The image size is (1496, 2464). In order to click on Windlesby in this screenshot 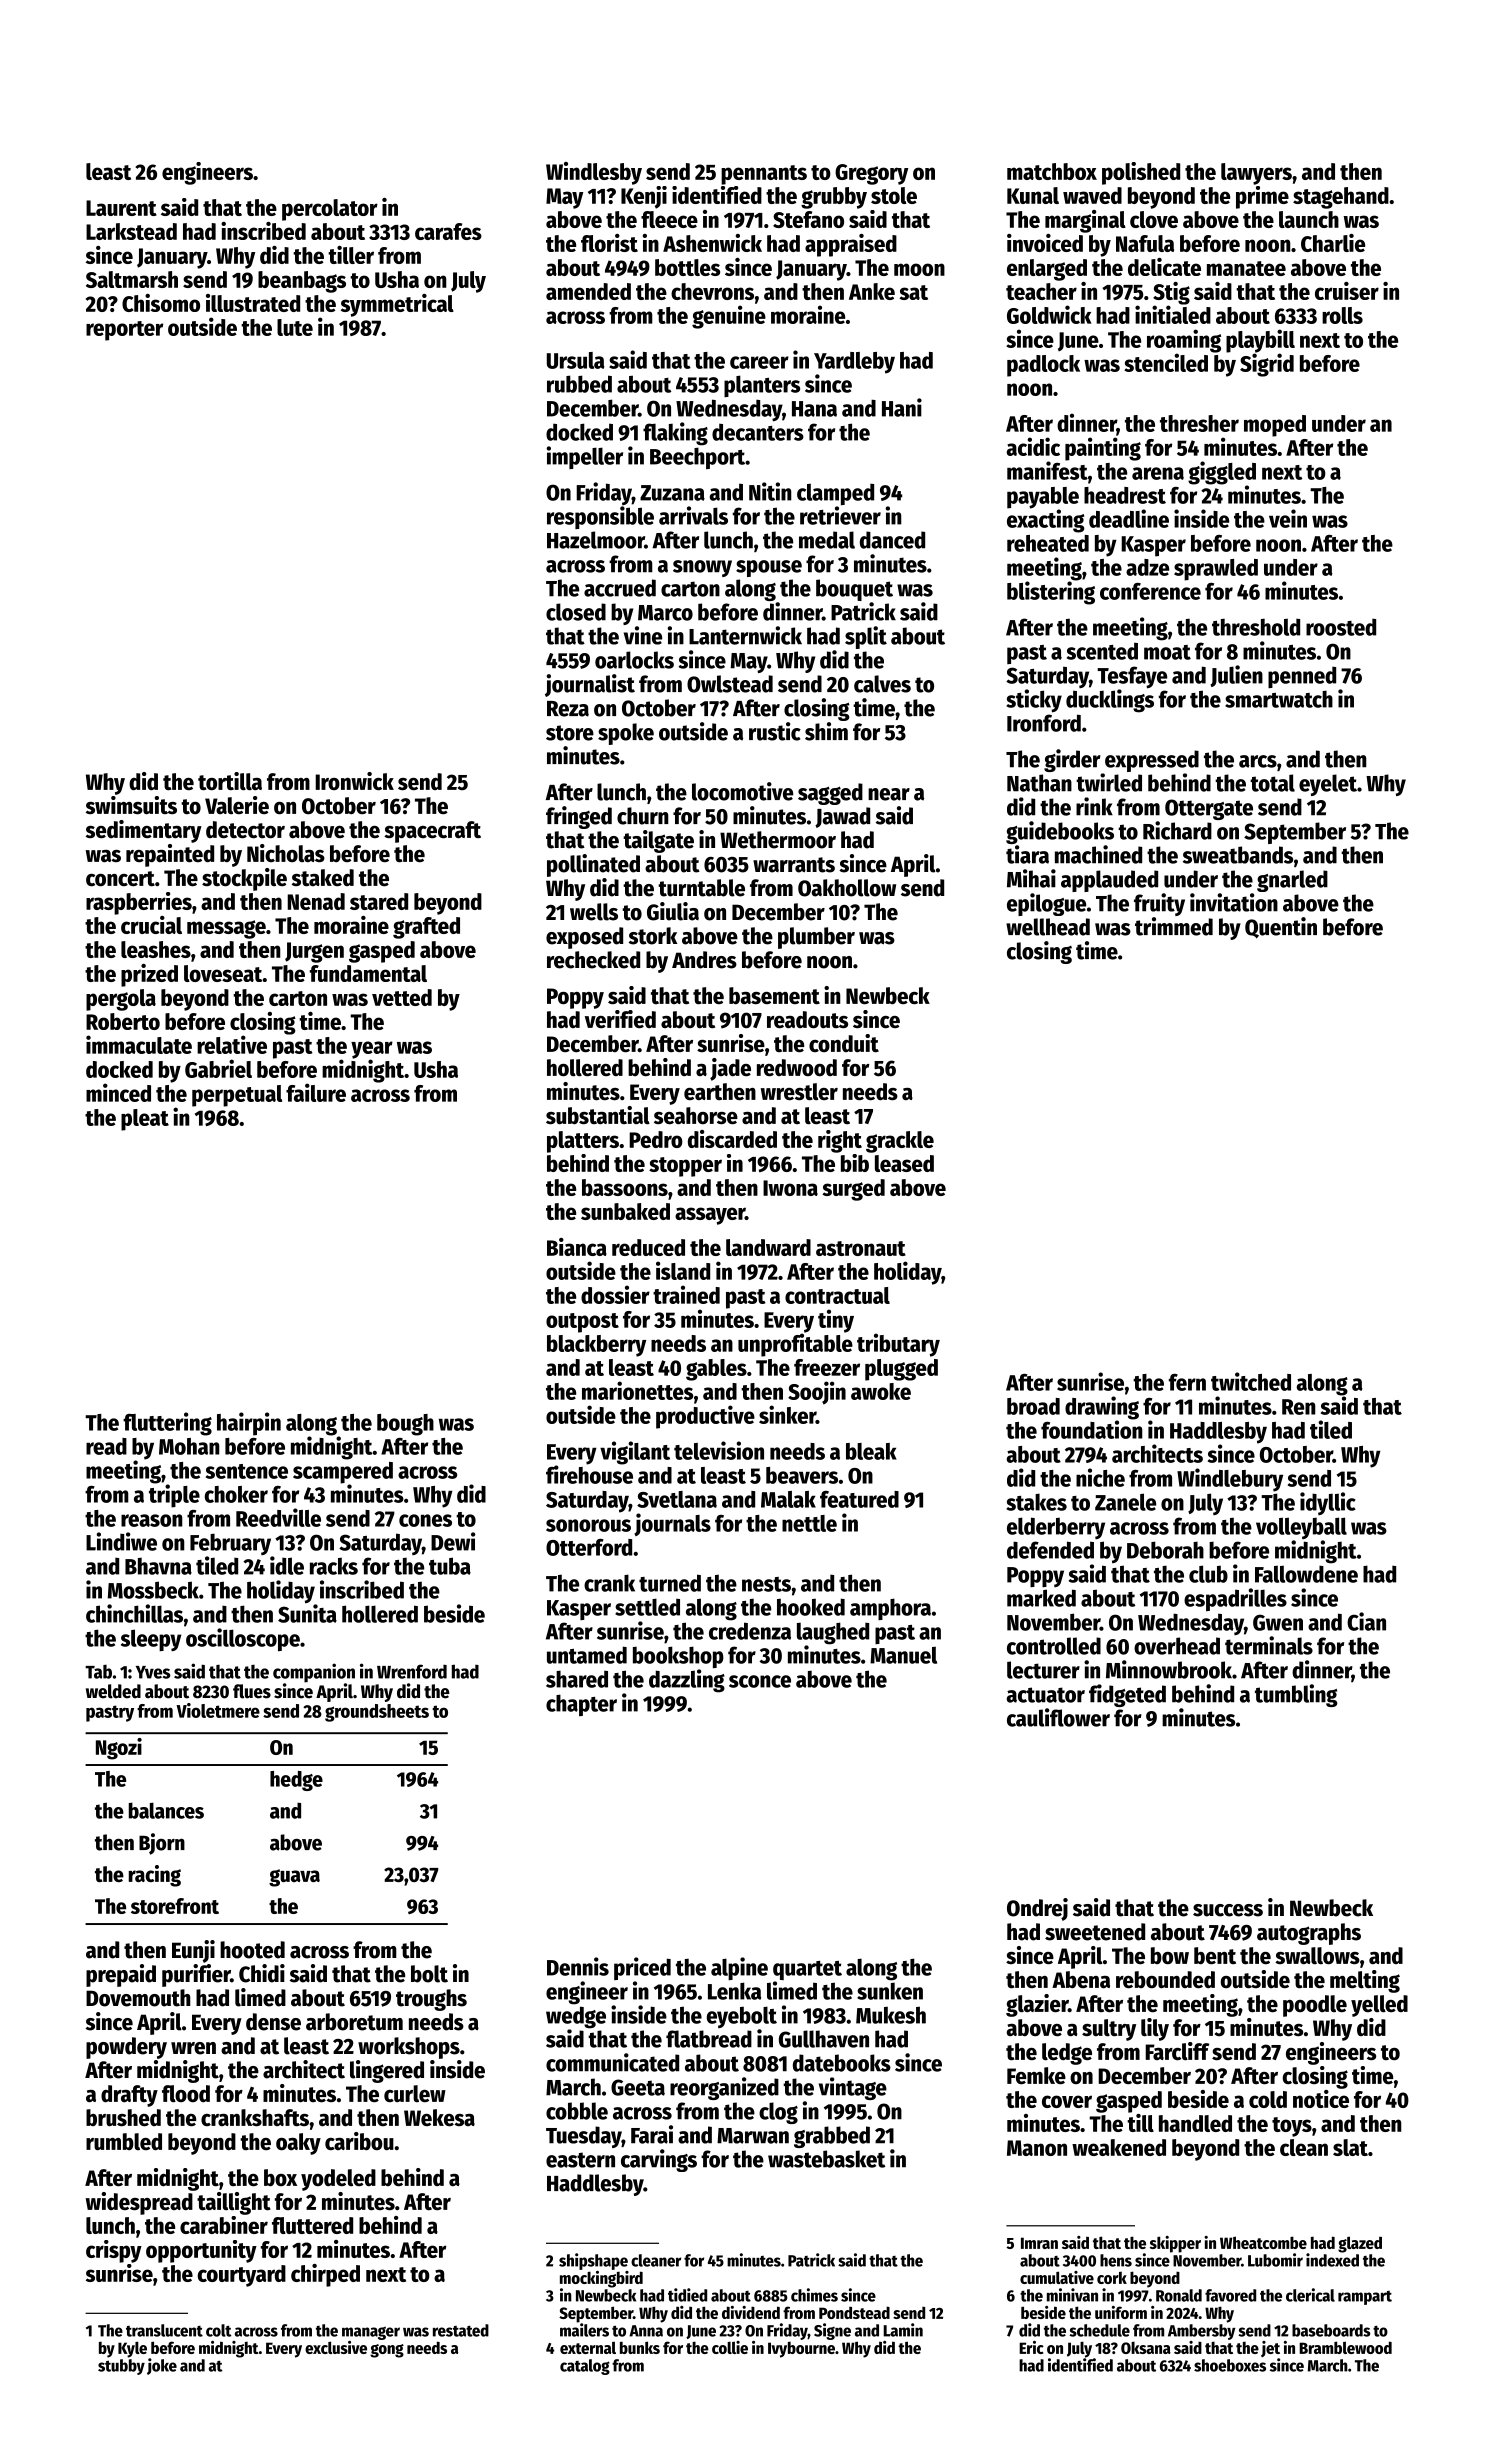, I will do `click(594, 173)`.
